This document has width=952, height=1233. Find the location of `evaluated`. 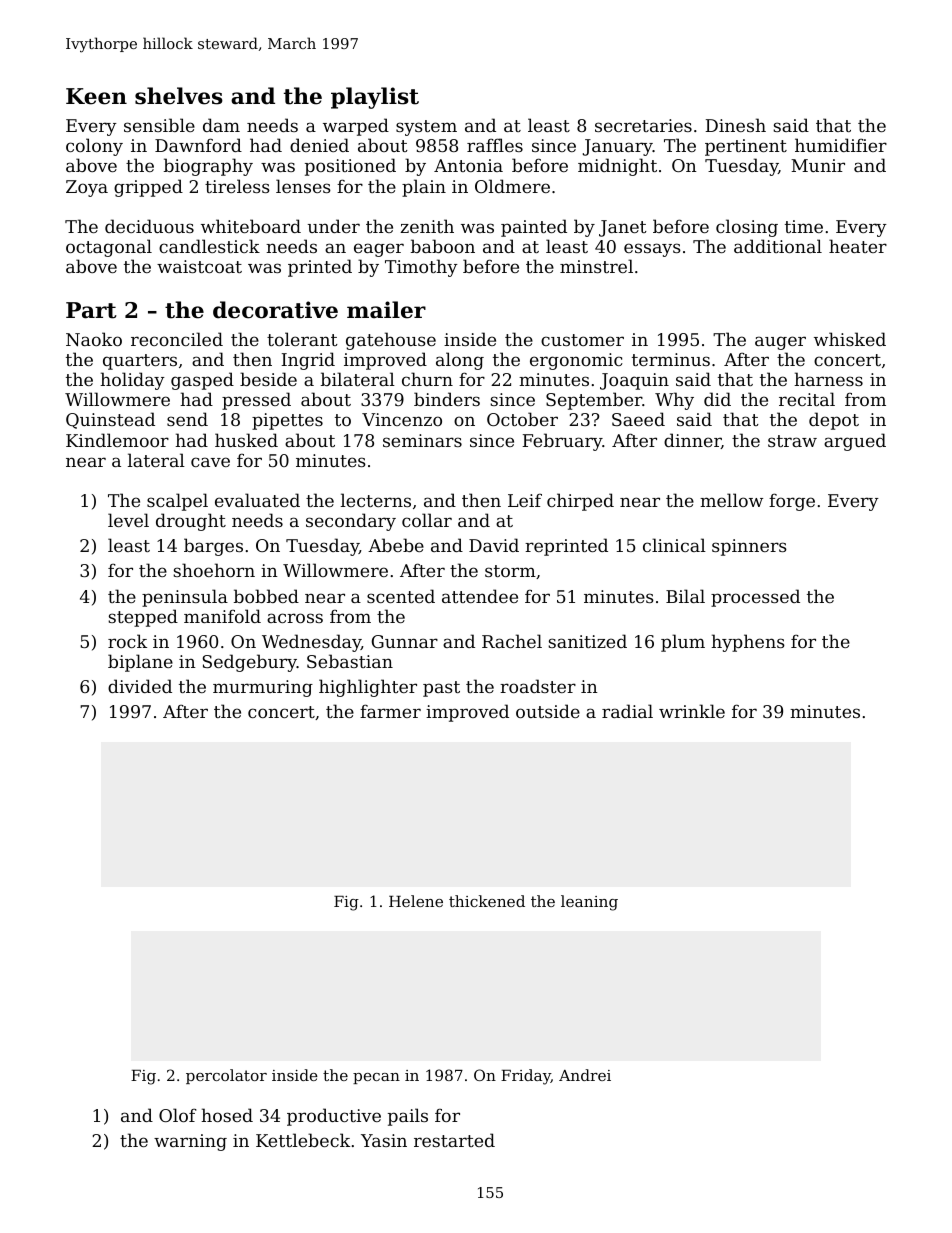

evaluated is located at coordinates (257, 500).
